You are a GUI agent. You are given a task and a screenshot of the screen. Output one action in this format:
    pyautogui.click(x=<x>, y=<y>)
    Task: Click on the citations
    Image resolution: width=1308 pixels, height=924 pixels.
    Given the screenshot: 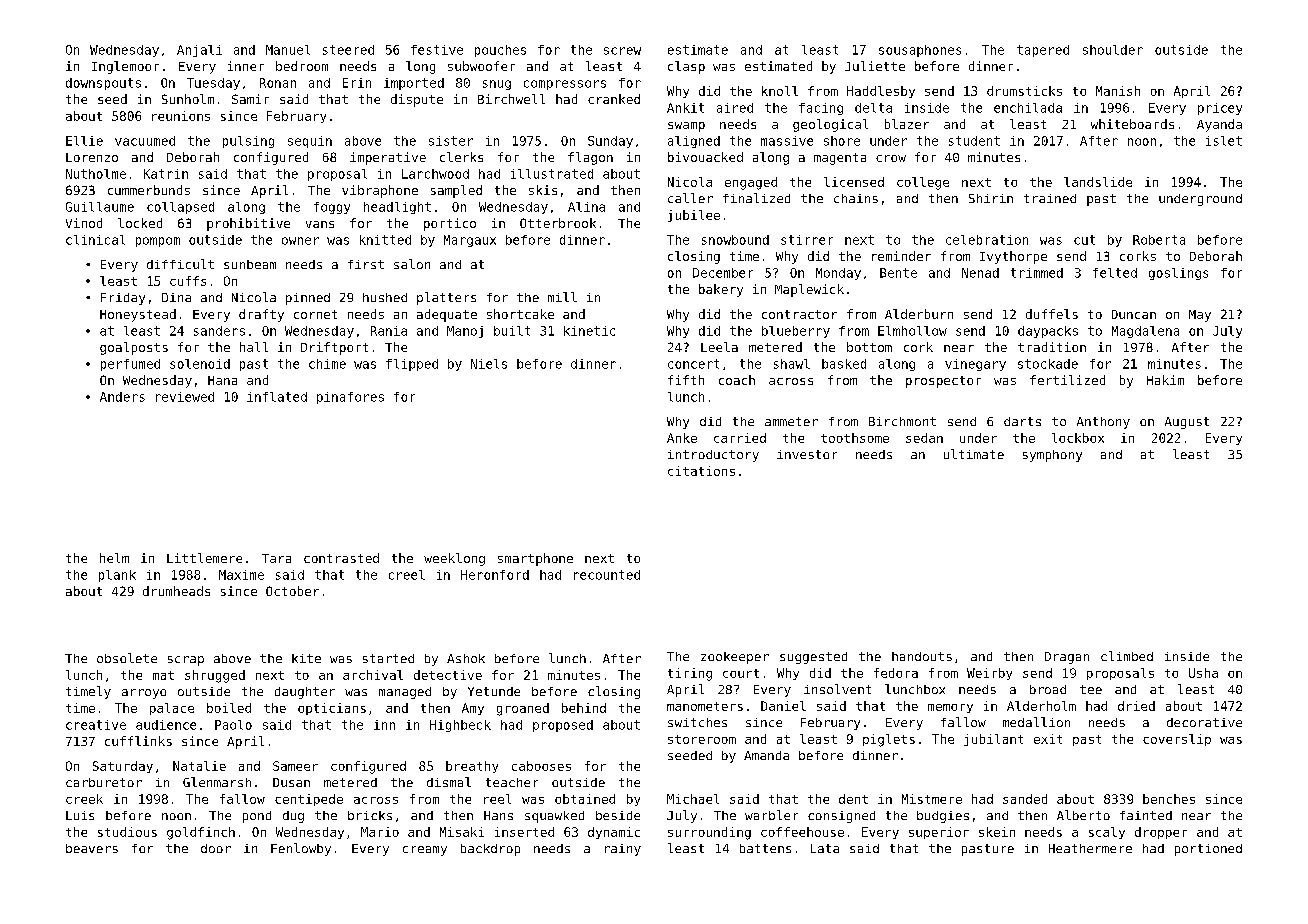 What is the action you would take?
    pyautogui.click(x=701, y=471)
